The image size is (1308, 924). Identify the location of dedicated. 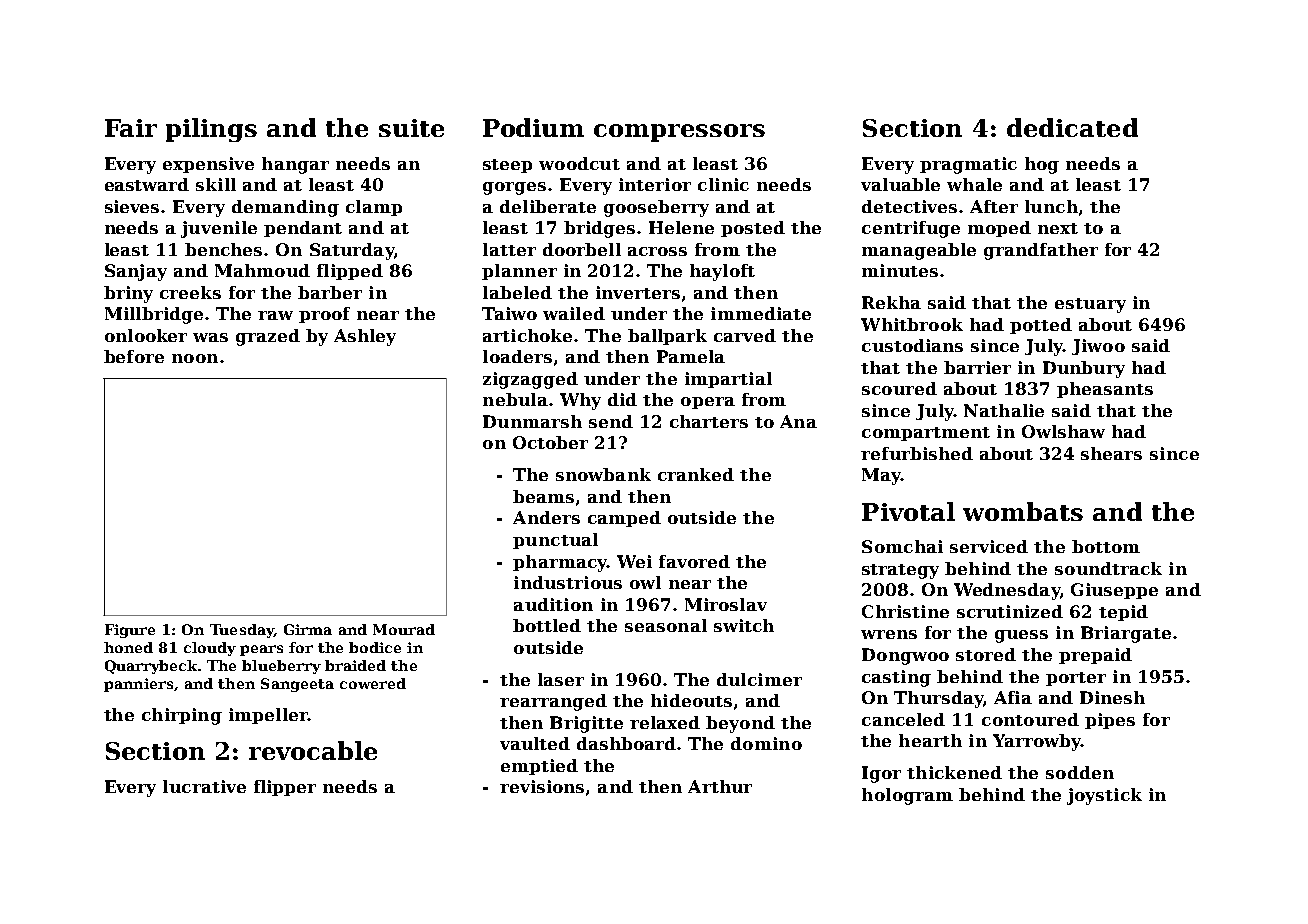
(1072, 127).
